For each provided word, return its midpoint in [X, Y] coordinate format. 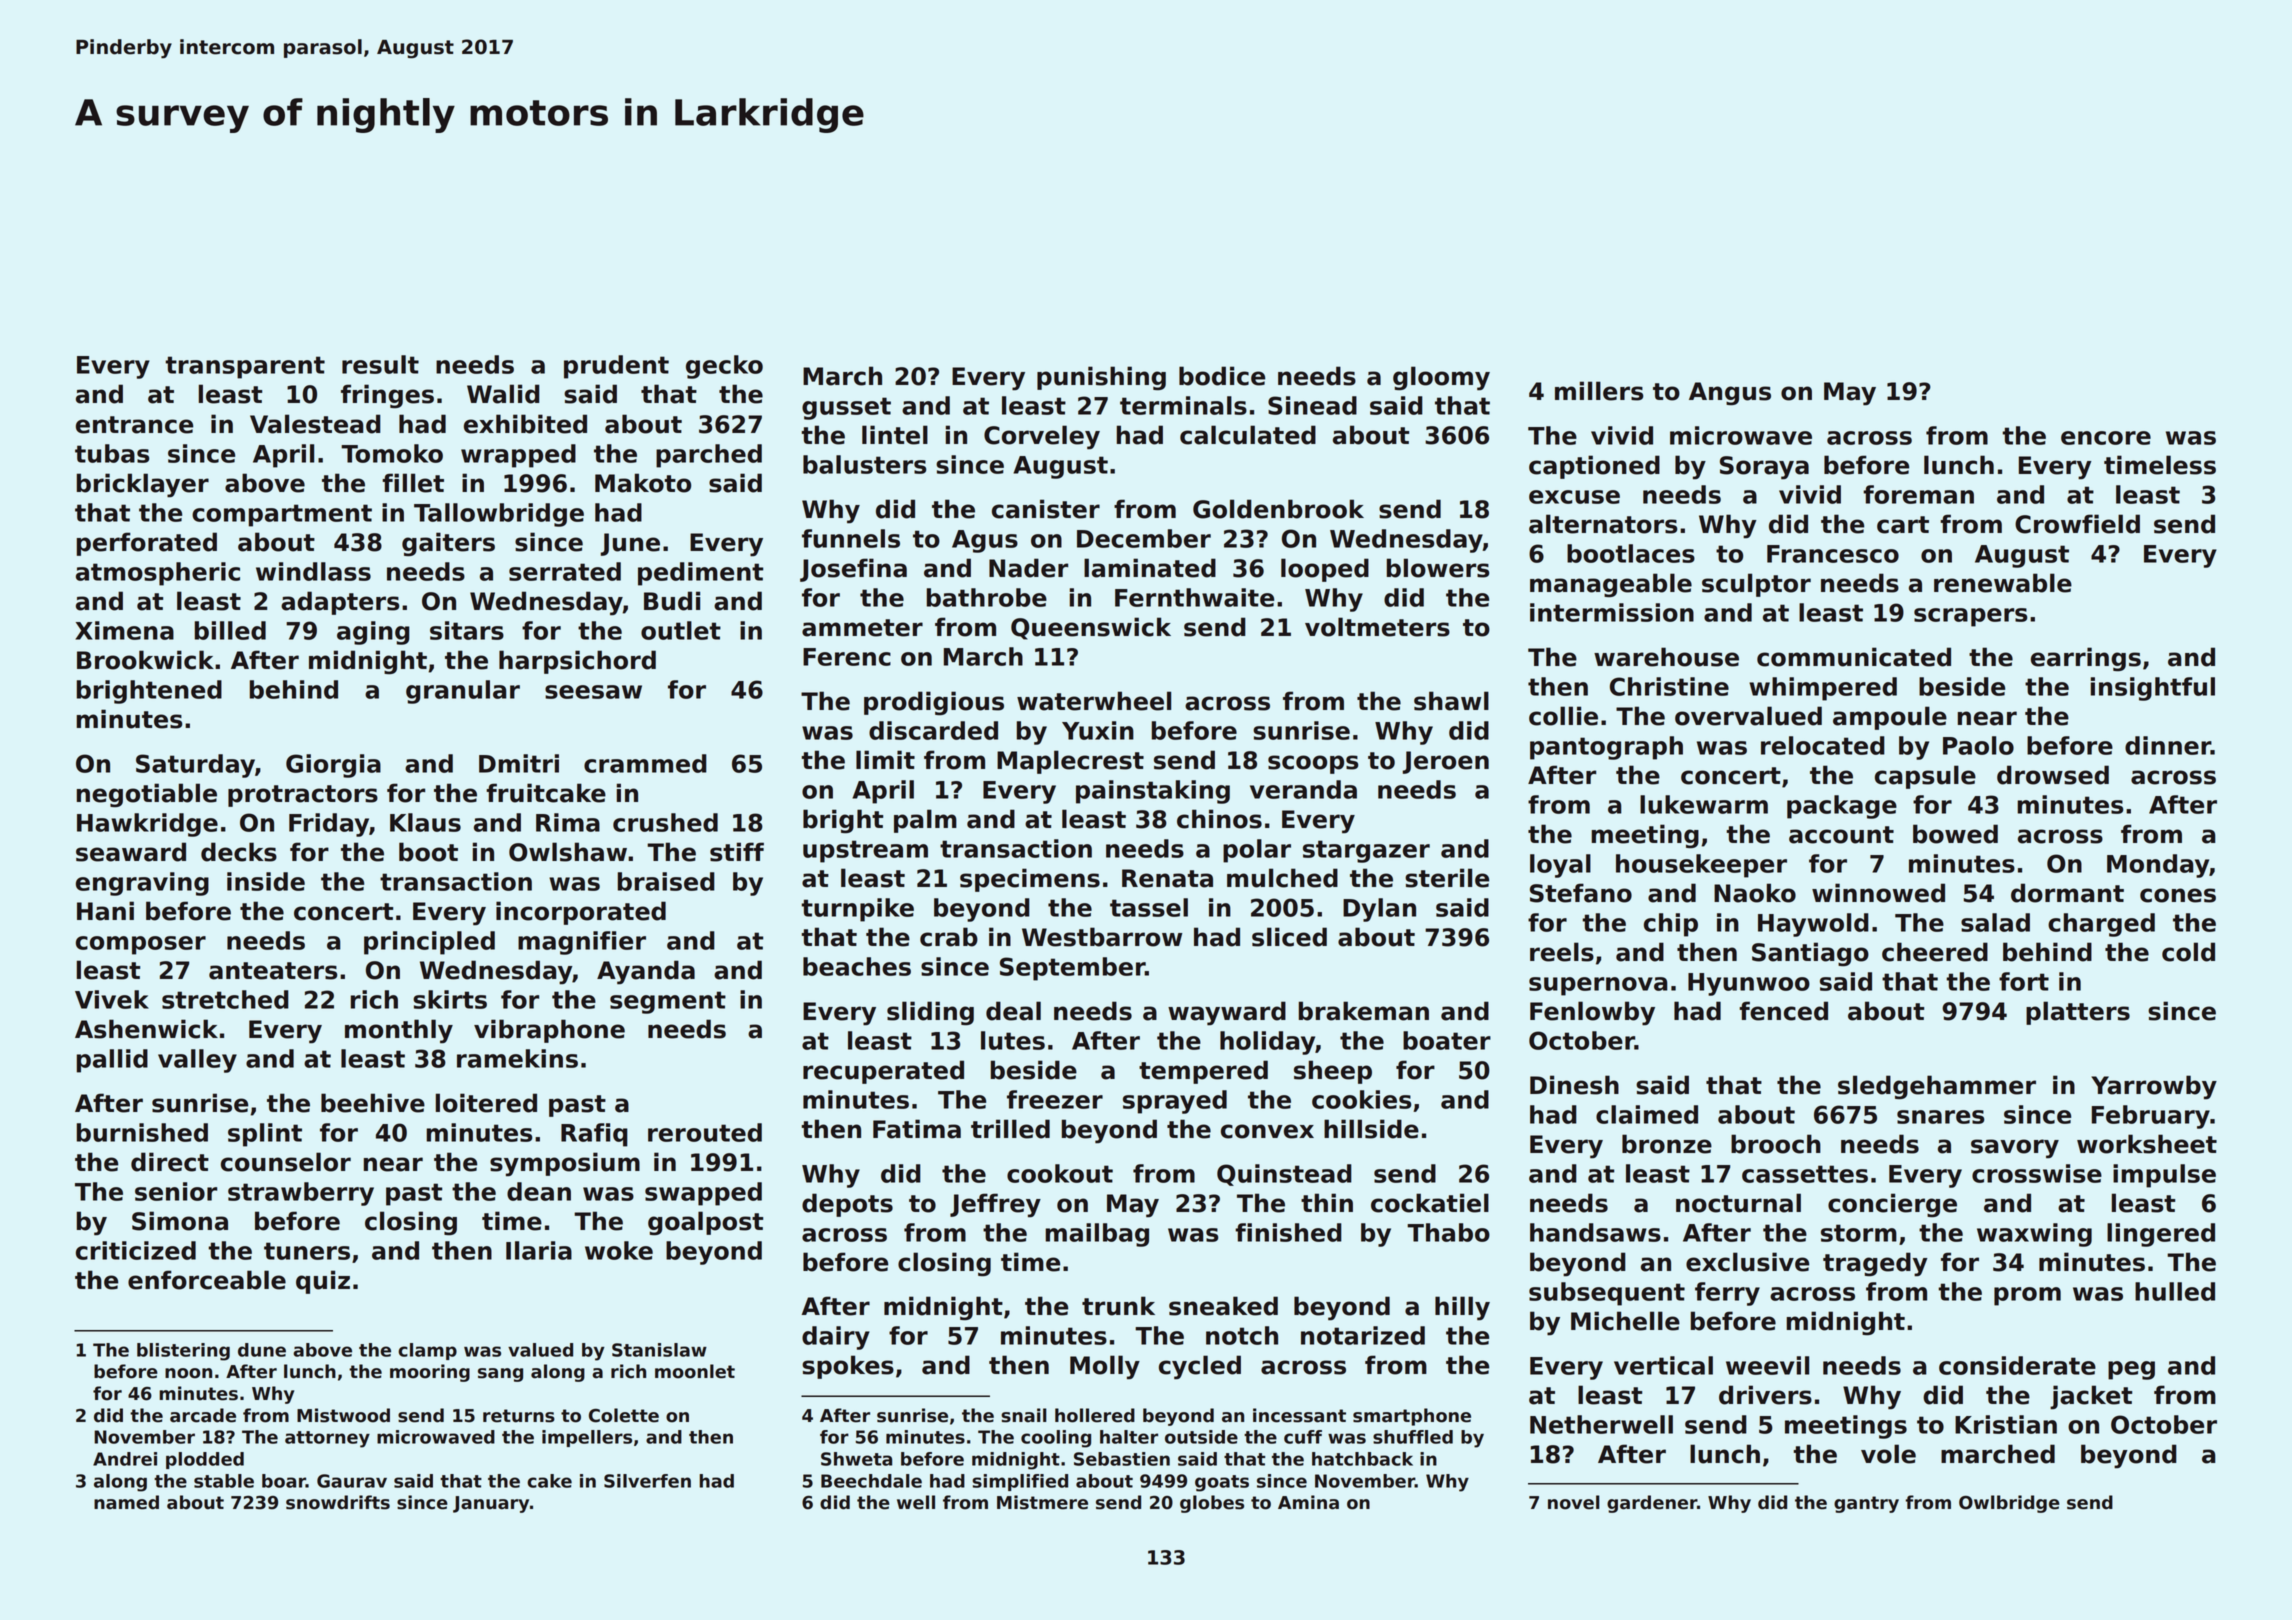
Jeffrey [995, 1205]
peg [2131, 1370]
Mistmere [1042, 1502]
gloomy [1441, 378]
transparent [245, 367]
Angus [1730, 394]
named [126, 1502]
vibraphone [549, 1031]
